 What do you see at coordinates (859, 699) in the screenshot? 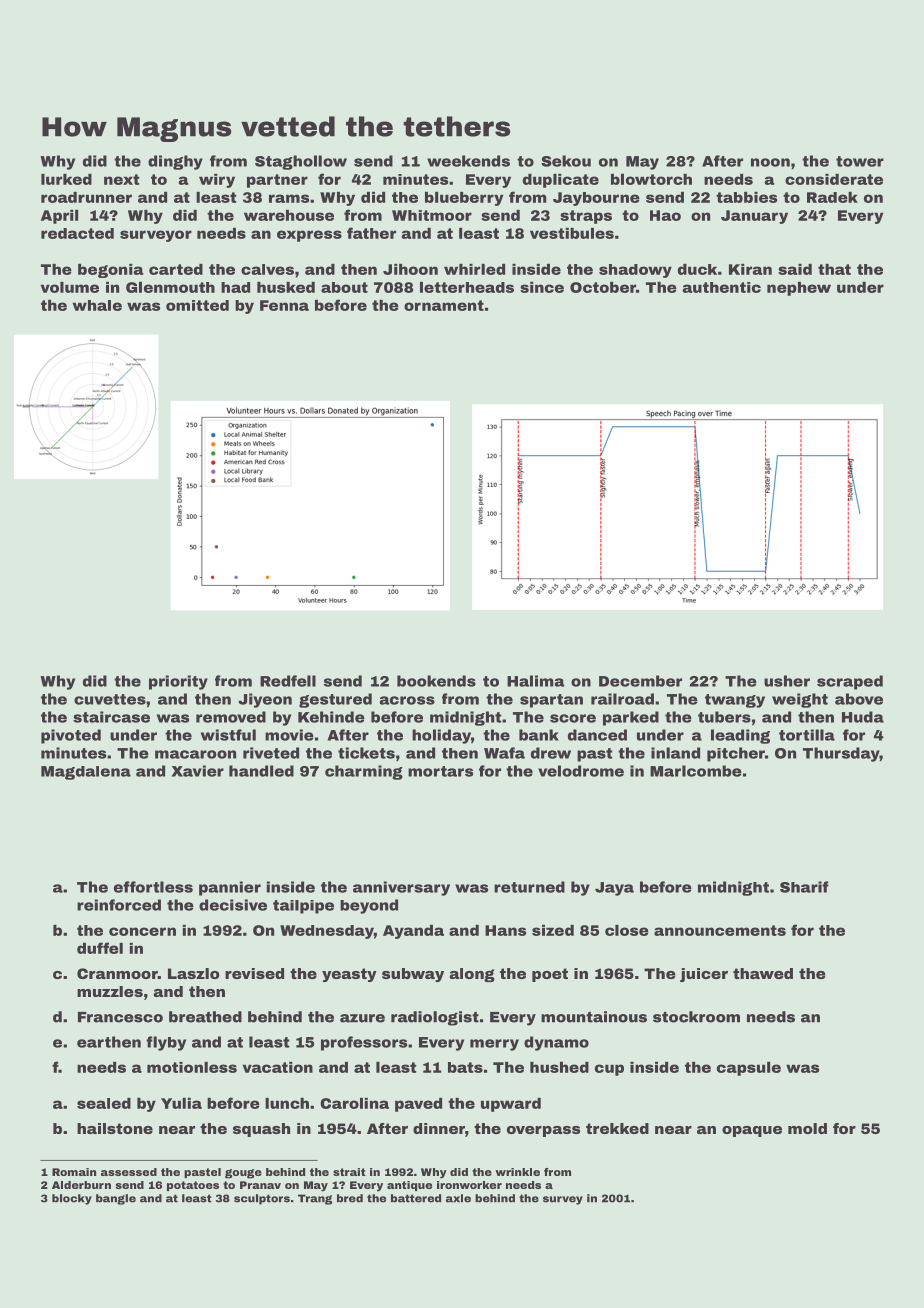
I see `above` at bounding box center [859, 699].
